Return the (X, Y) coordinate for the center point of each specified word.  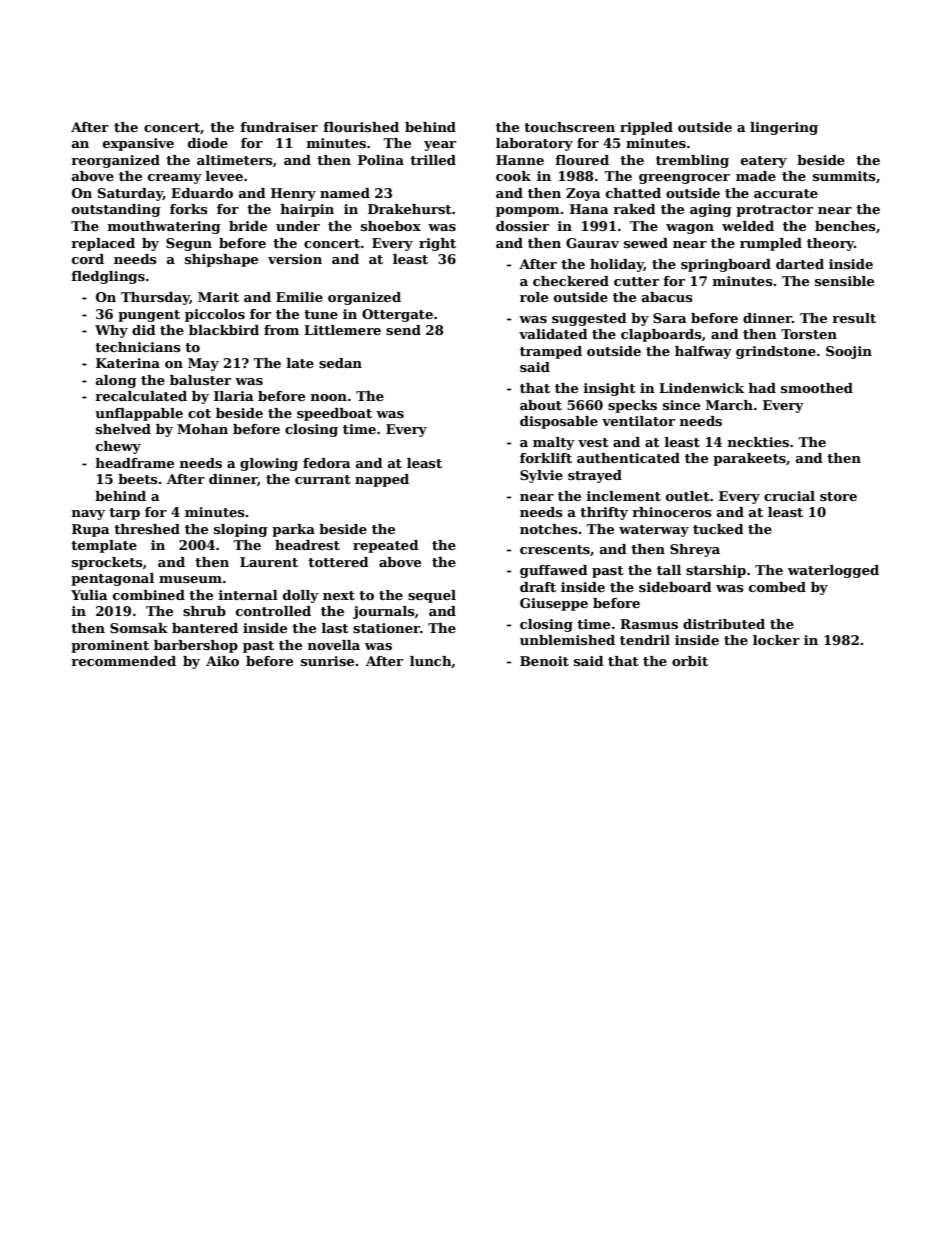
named (345, 193)
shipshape (221, 260)
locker (776, 640)
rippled (646, 128)
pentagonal (112, 579)
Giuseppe (554, 604)
